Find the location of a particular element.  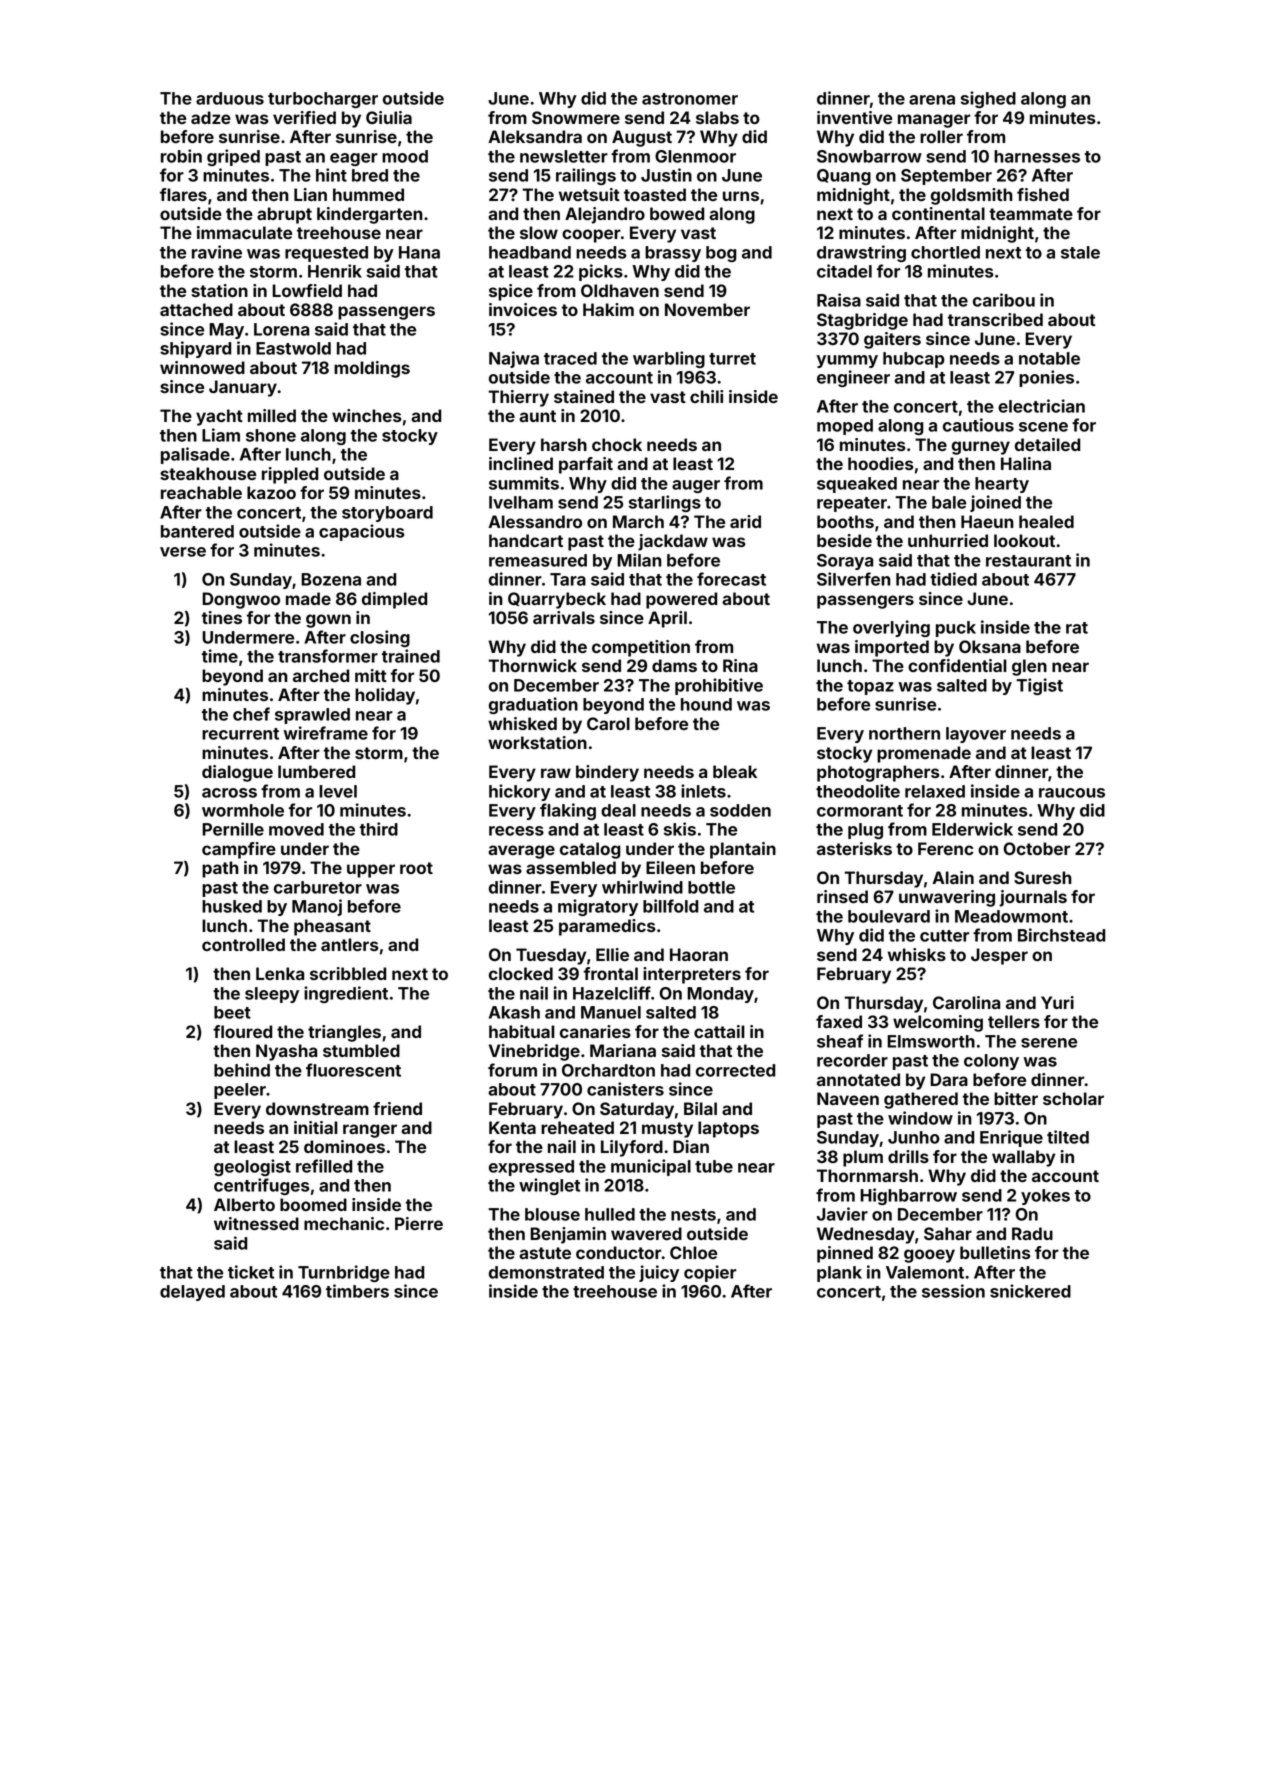

sighed is located at coordinates (988, 99).
